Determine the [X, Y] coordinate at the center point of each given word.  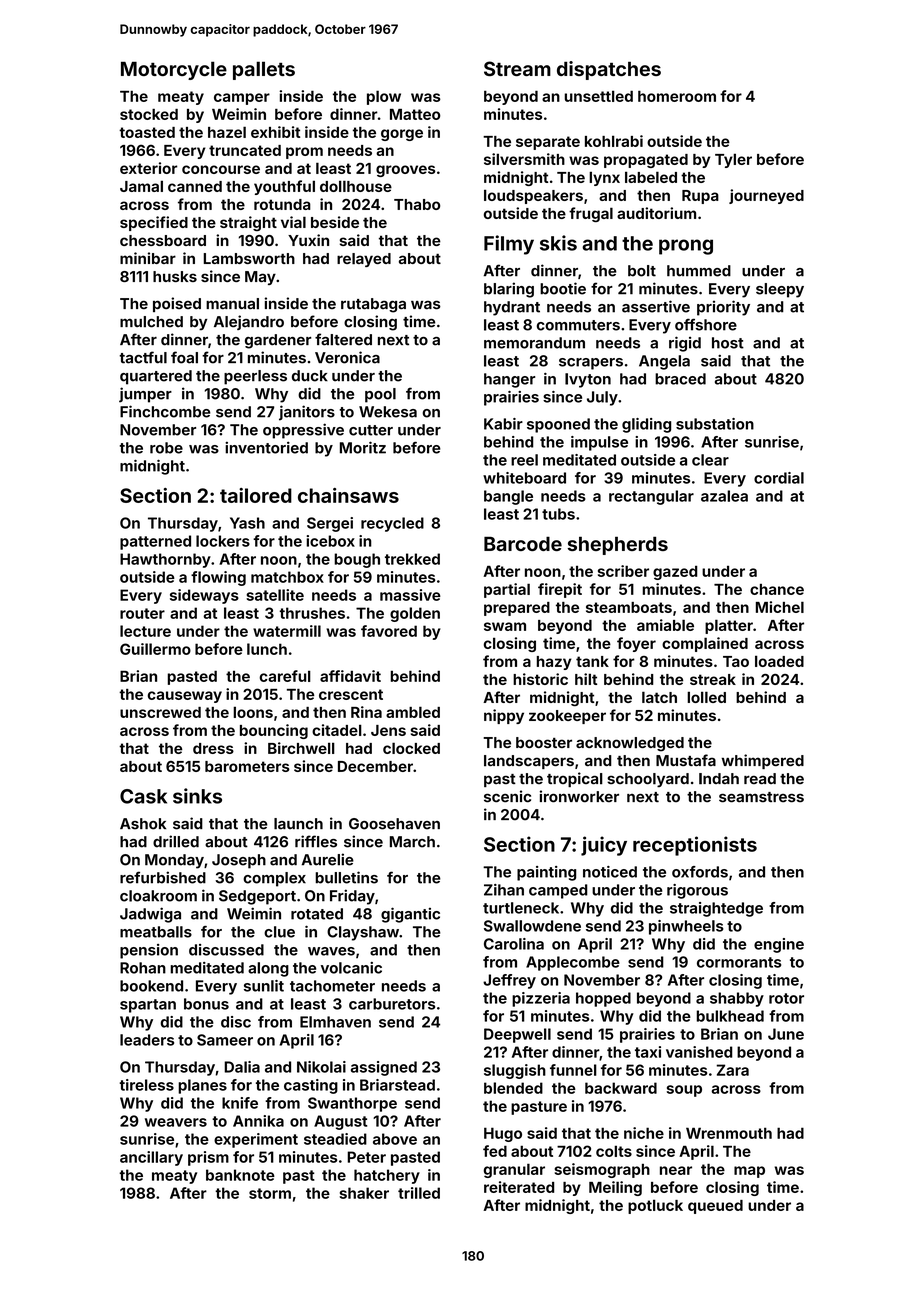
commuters [578, 325]
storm [270, 1193]
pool [380, 395]
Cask [143, 796]
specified [154, 223]
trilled [419, 1193]
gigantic [410, 915]
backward [621, 1088]
